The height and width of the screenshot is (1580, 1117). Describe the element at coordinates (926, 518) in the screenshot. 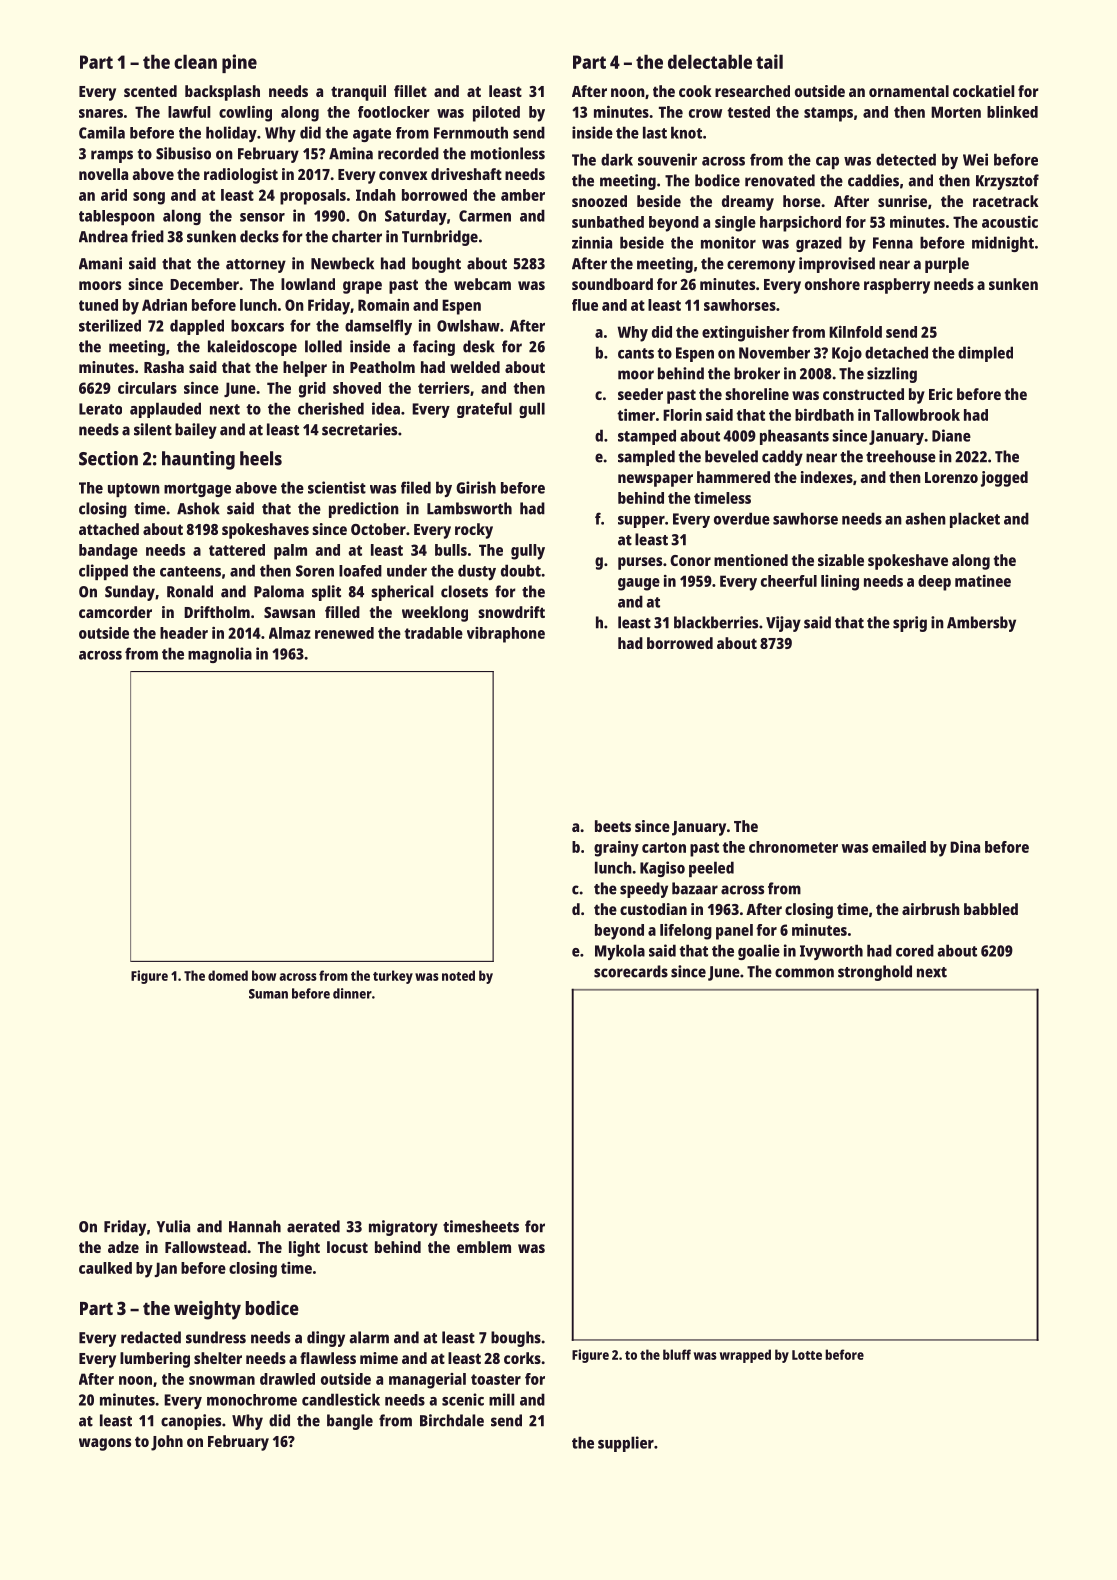

I see `ashen` at that location.
